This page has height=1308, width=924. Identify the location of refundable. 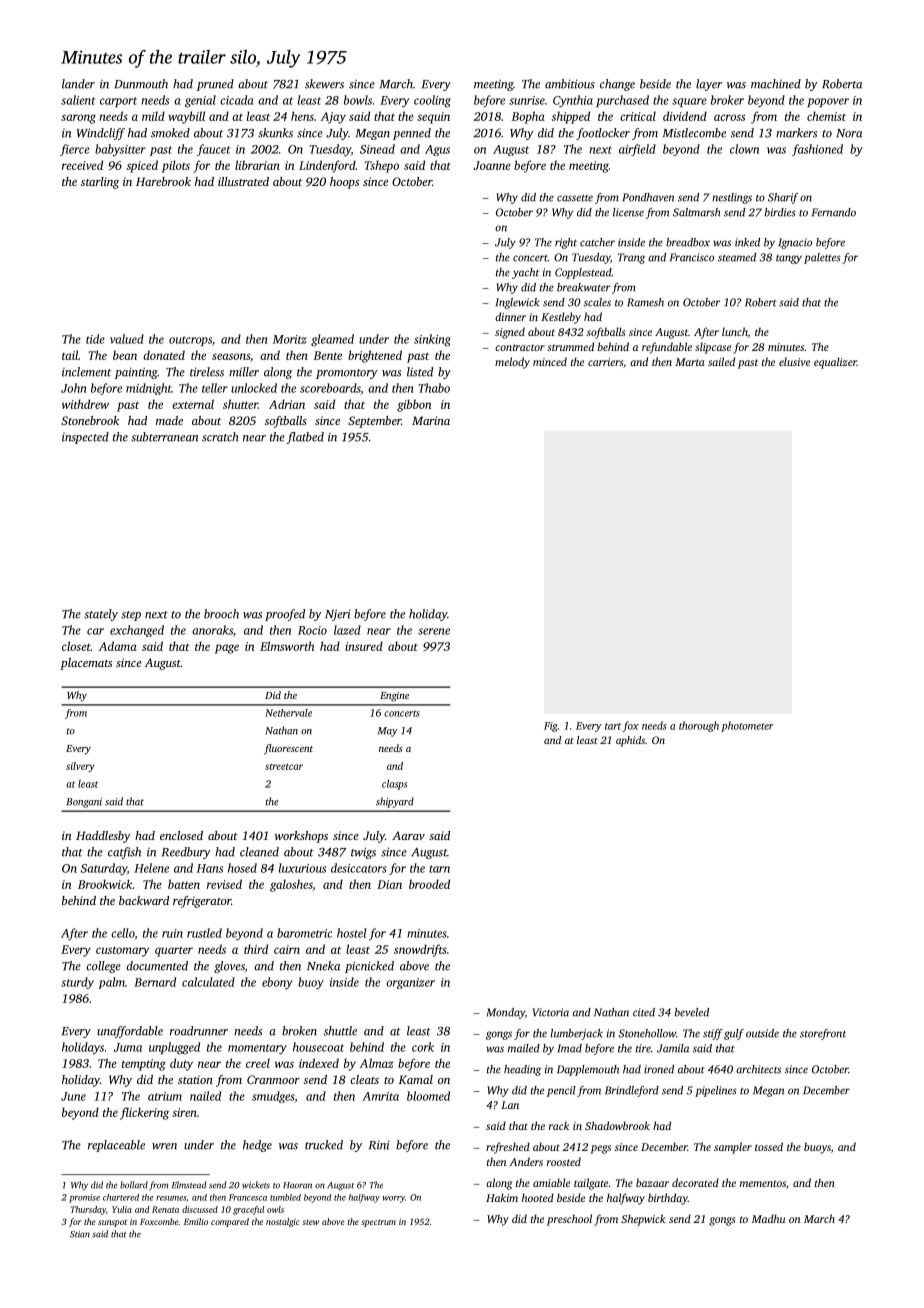
(667, 348).
